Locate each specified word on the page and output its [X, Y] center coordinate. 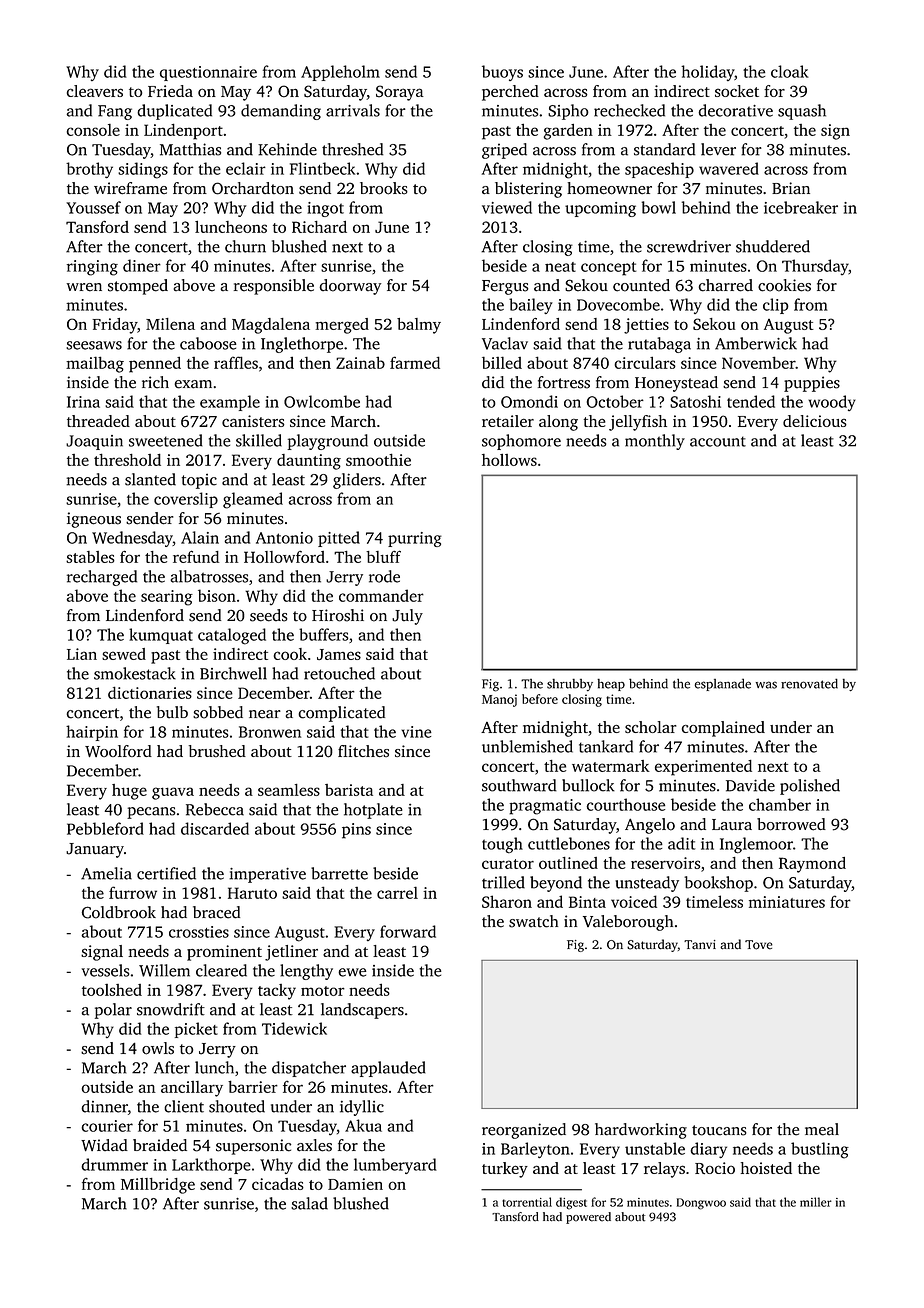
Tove [758, 945]
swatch [533, 921]
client [184, 1106]
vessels [105, 970]
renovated [809, 683]
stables [90, 557]
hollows [509, 460]
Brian [791, 188]
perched [510, 93]
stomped [138, 287]
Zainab [360, 363]
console [93, 130]
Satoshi [695, 401]
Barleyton [535, 1150]
